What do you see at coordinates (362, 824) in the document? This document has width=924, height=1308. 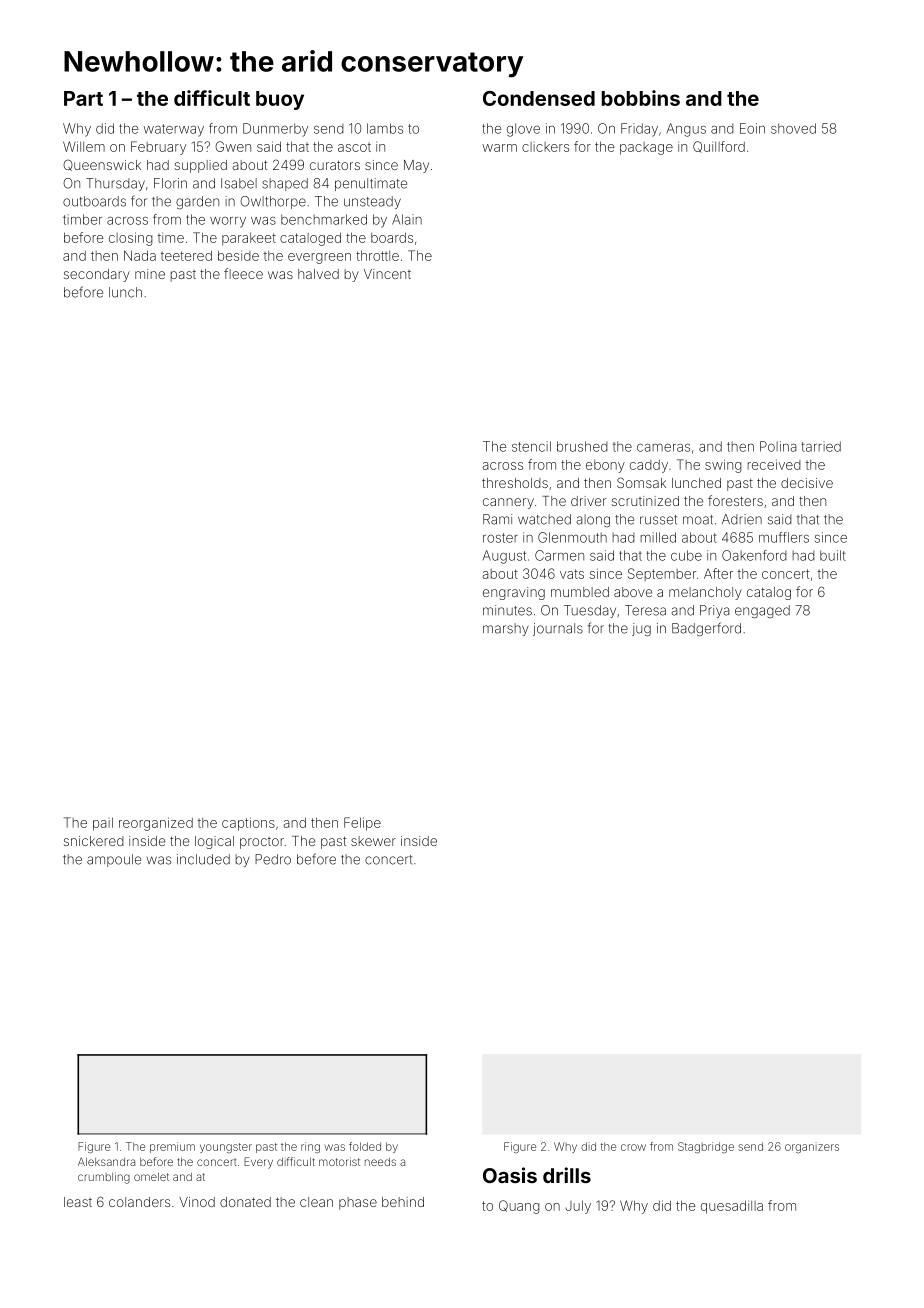 I see `Felipe` at bounding box center [362, 824].
